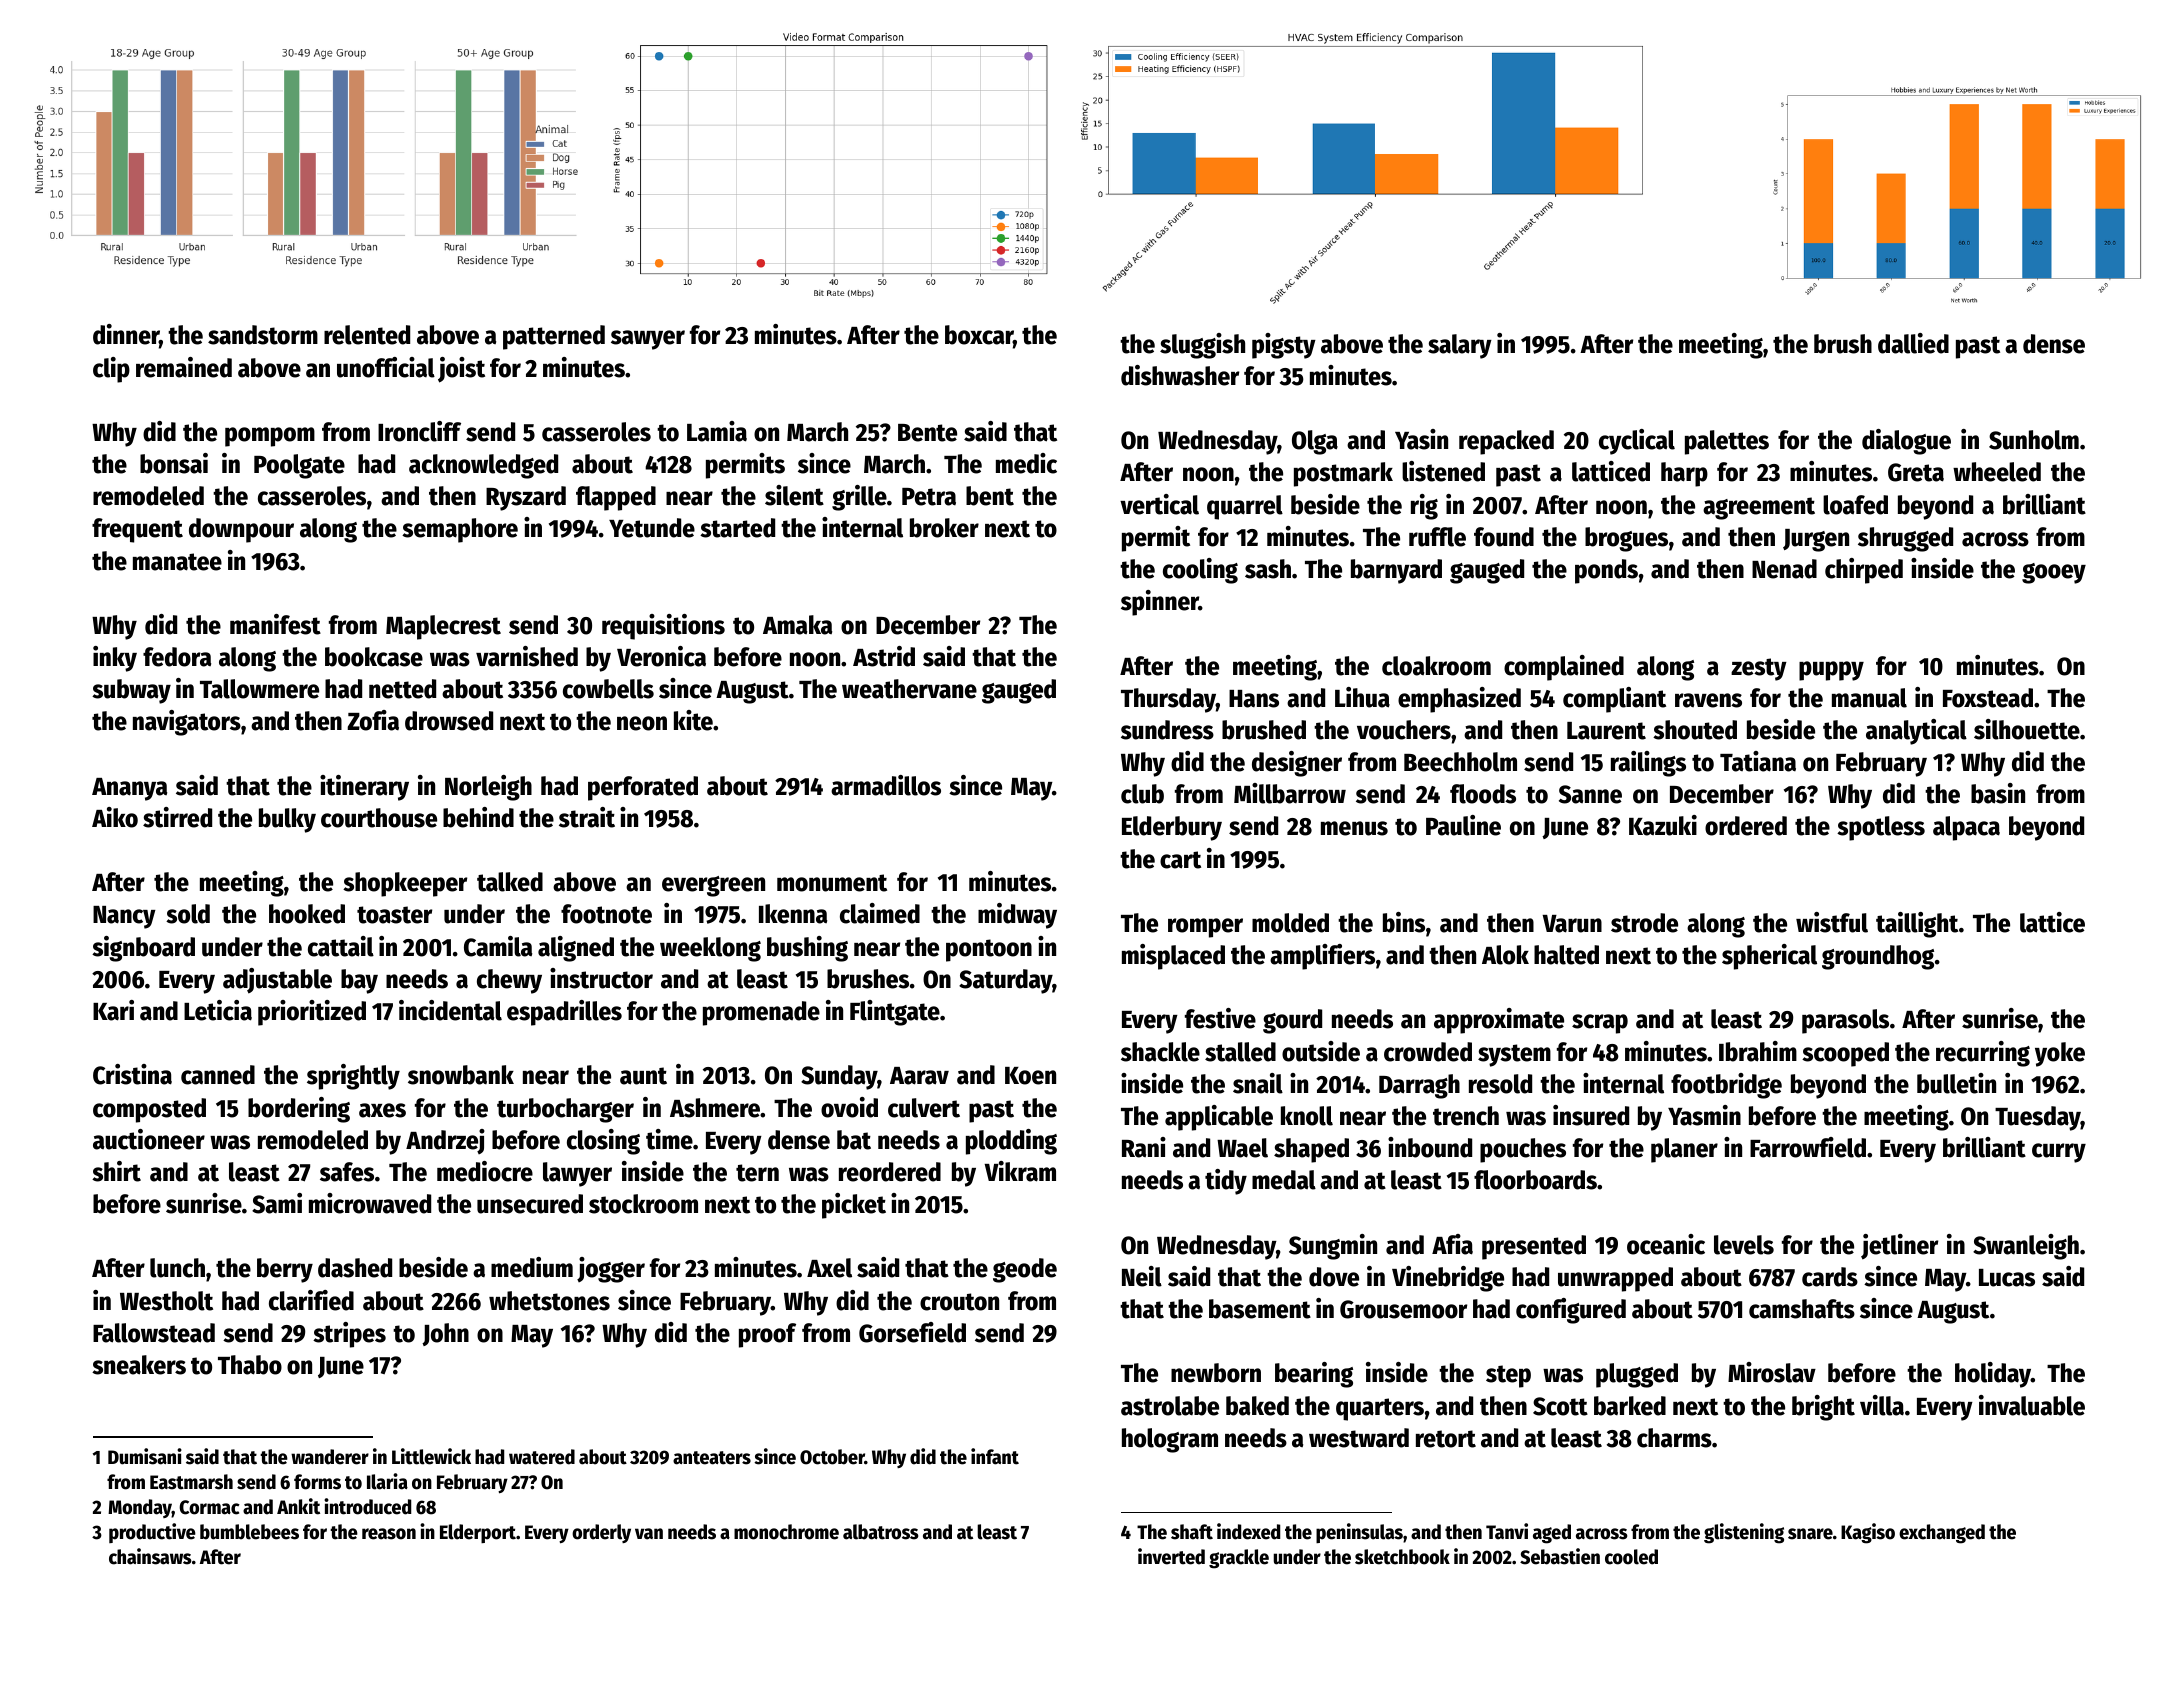  Describe the element at coordinates (1644, 923) in the screenshot. I see `strode` at that location.
